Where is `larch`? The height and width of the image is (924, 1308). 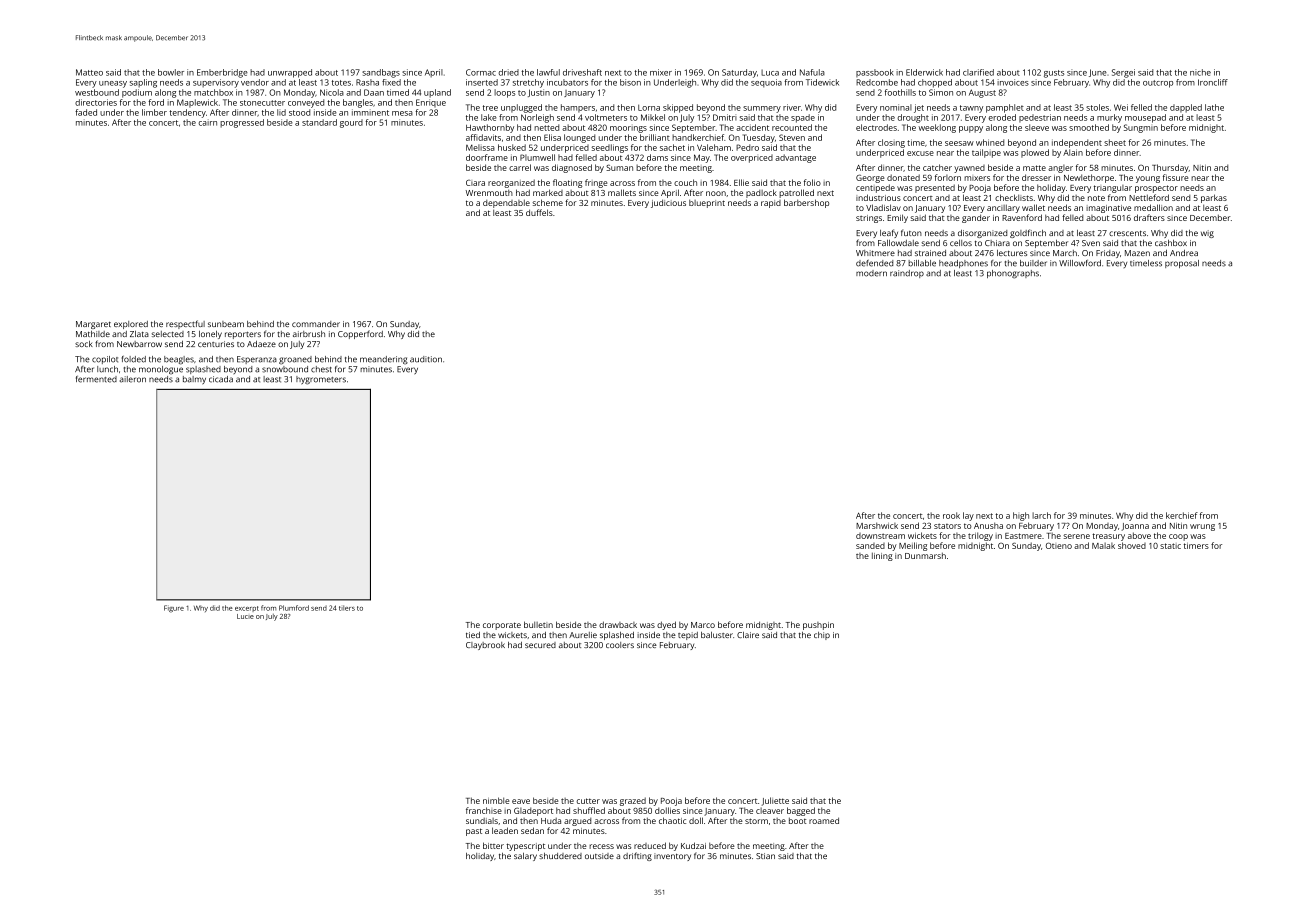
larch is located at coordinates (1041, 515).
